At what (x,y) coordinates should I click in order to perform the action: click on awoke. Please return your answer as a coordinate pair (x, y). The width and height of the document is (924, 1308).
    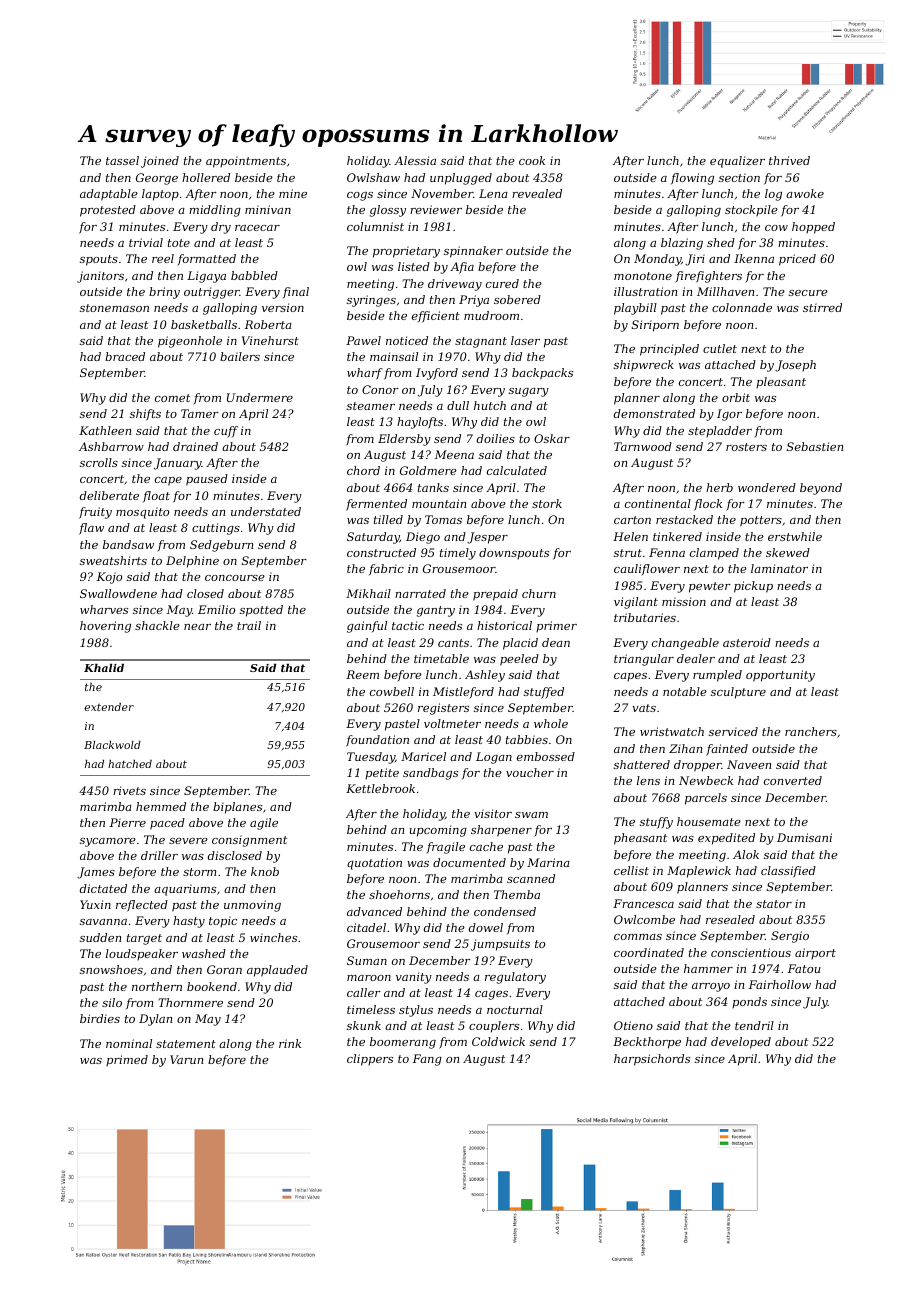
    Looking at the image, I should click on (805, 193).
